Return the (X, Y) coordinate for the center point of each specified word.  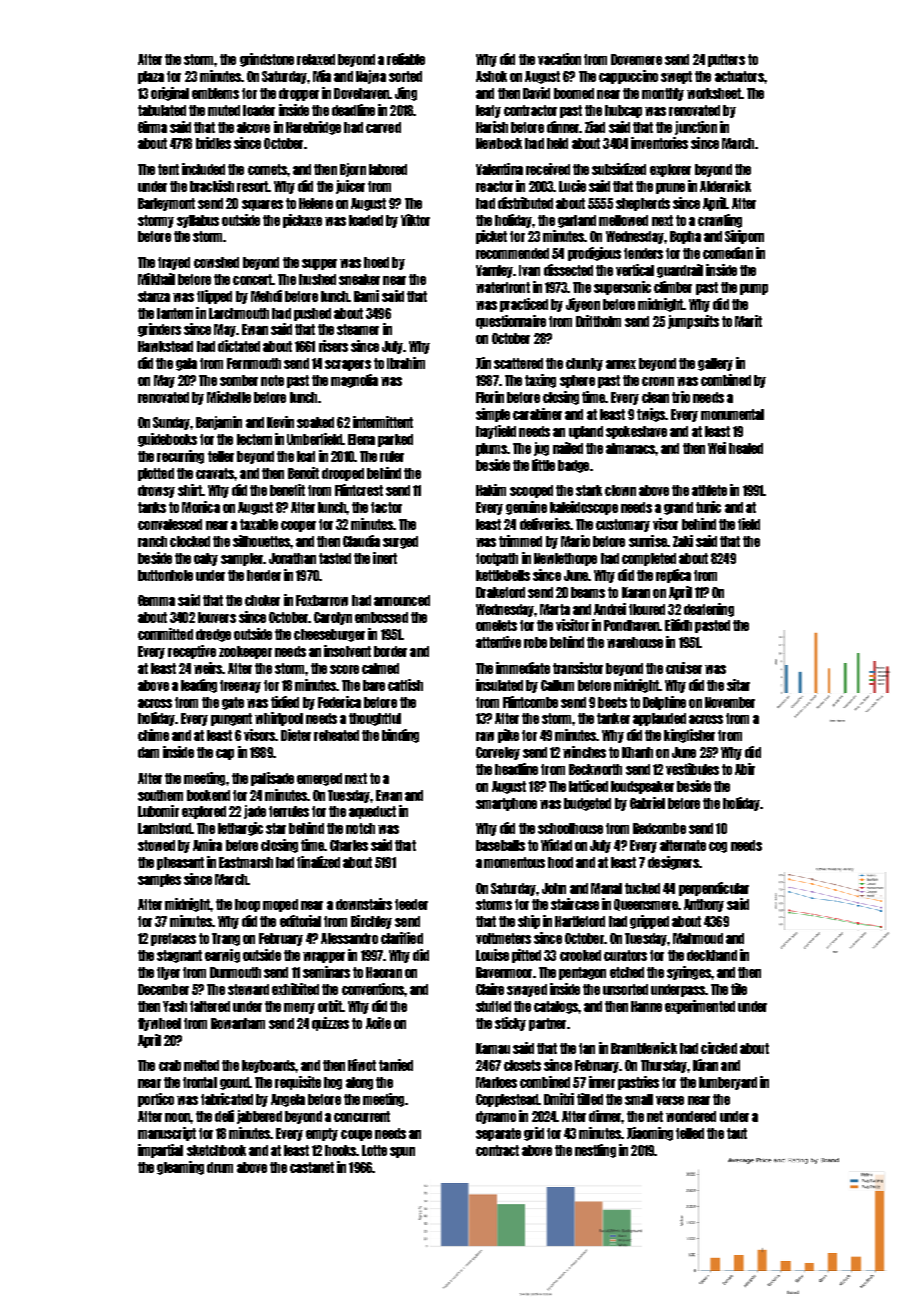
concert (253, 279)
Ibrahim (406, 363)
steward (248, 989)
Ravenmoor (504, 972)
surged (400, 542)
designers (673, 863)
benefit (287, 490)
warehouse (635, 642)
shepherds (643, 204)
